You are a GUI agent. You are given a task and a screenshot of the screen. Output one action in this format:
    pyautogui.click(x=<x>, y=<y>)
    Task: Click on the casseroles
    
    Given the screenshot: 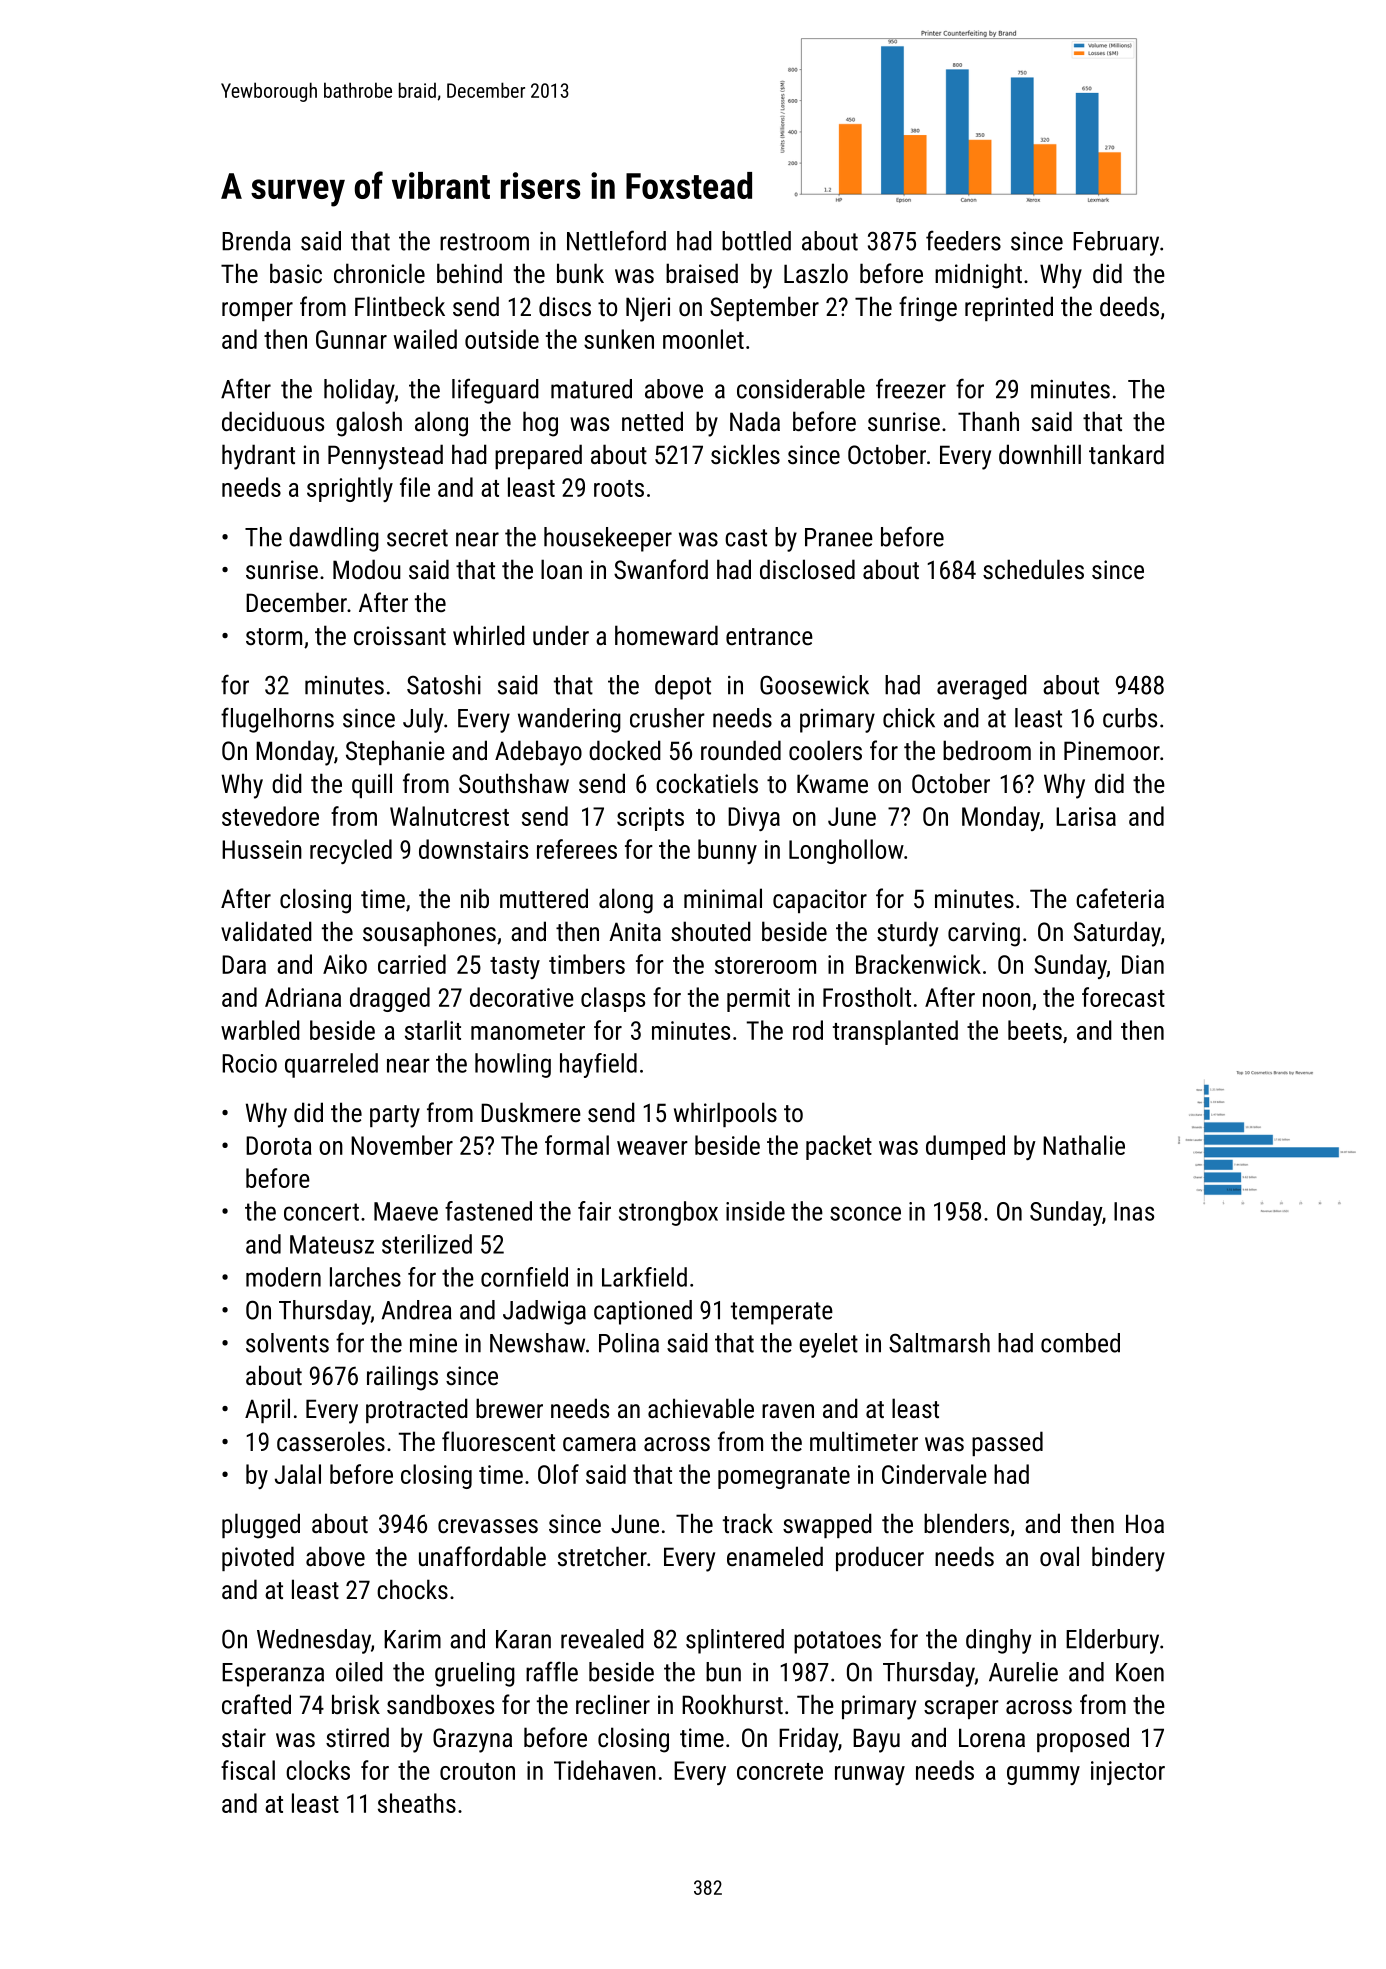 What is the action you would take?
    pyautogui.click(x=331, y=1441)
